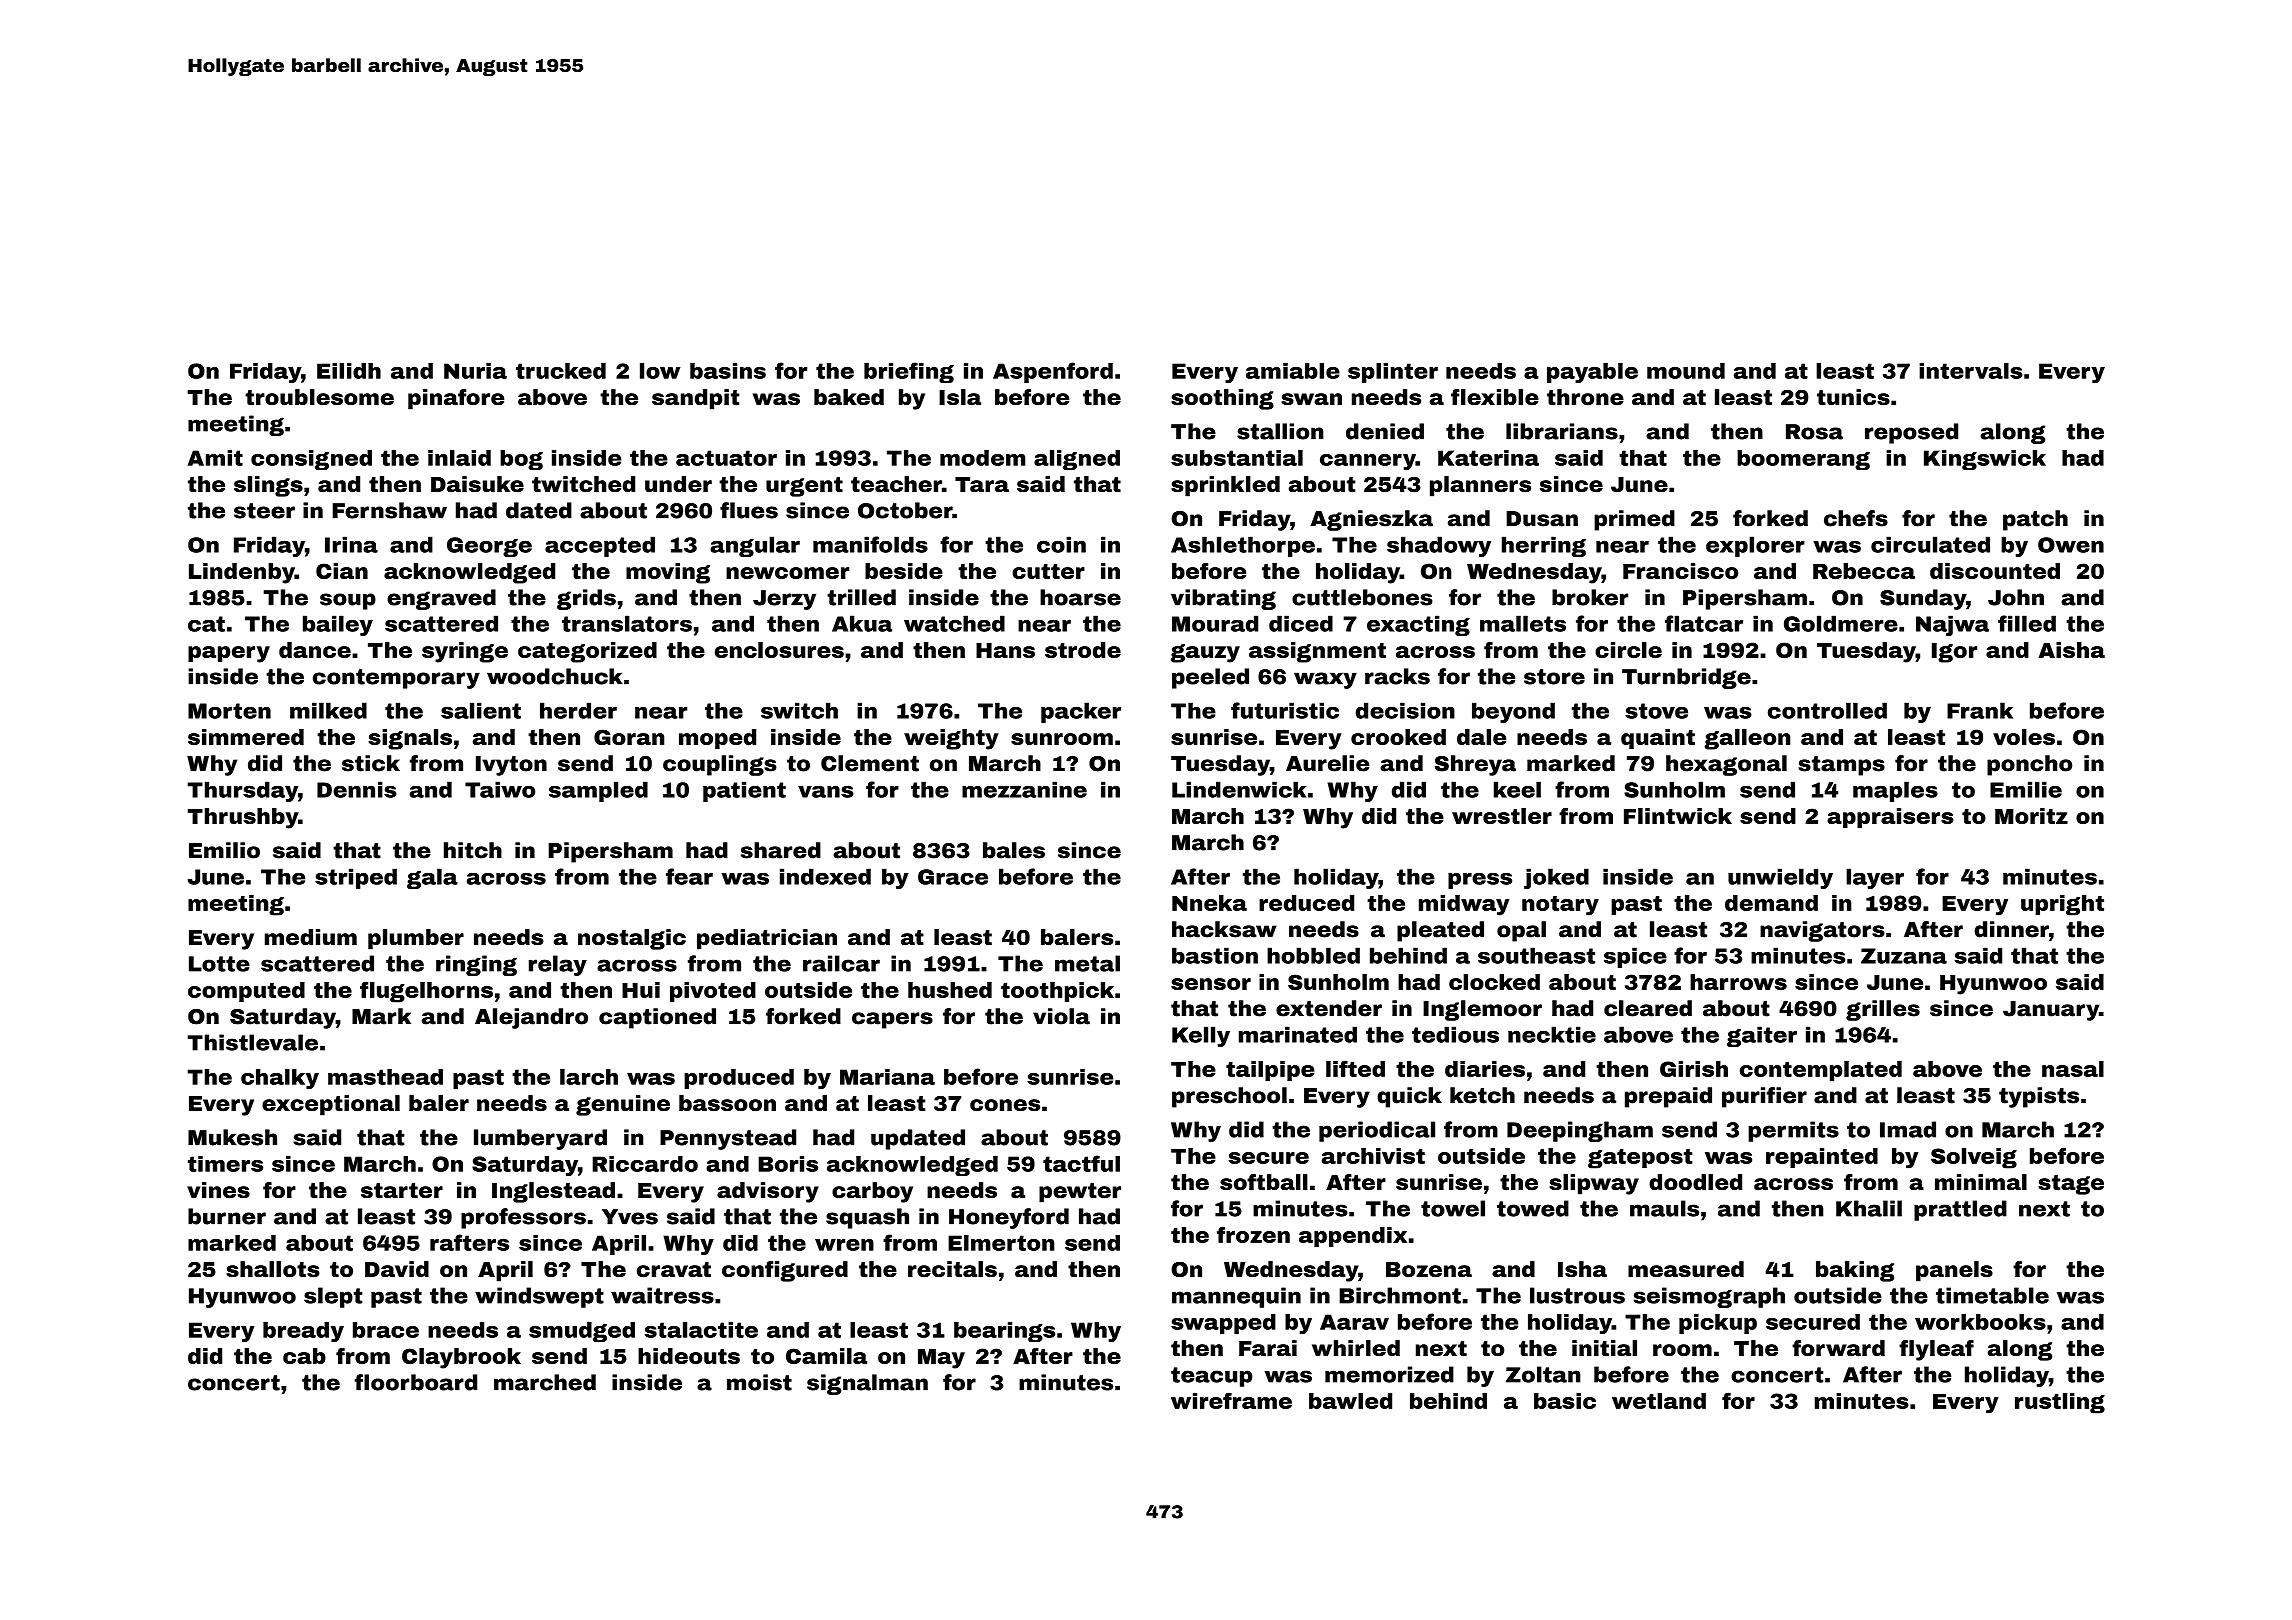 Image resolution: width=2292 pixels, height=1620 pixels. I want to click on Eilidh, so click(349, 371).
